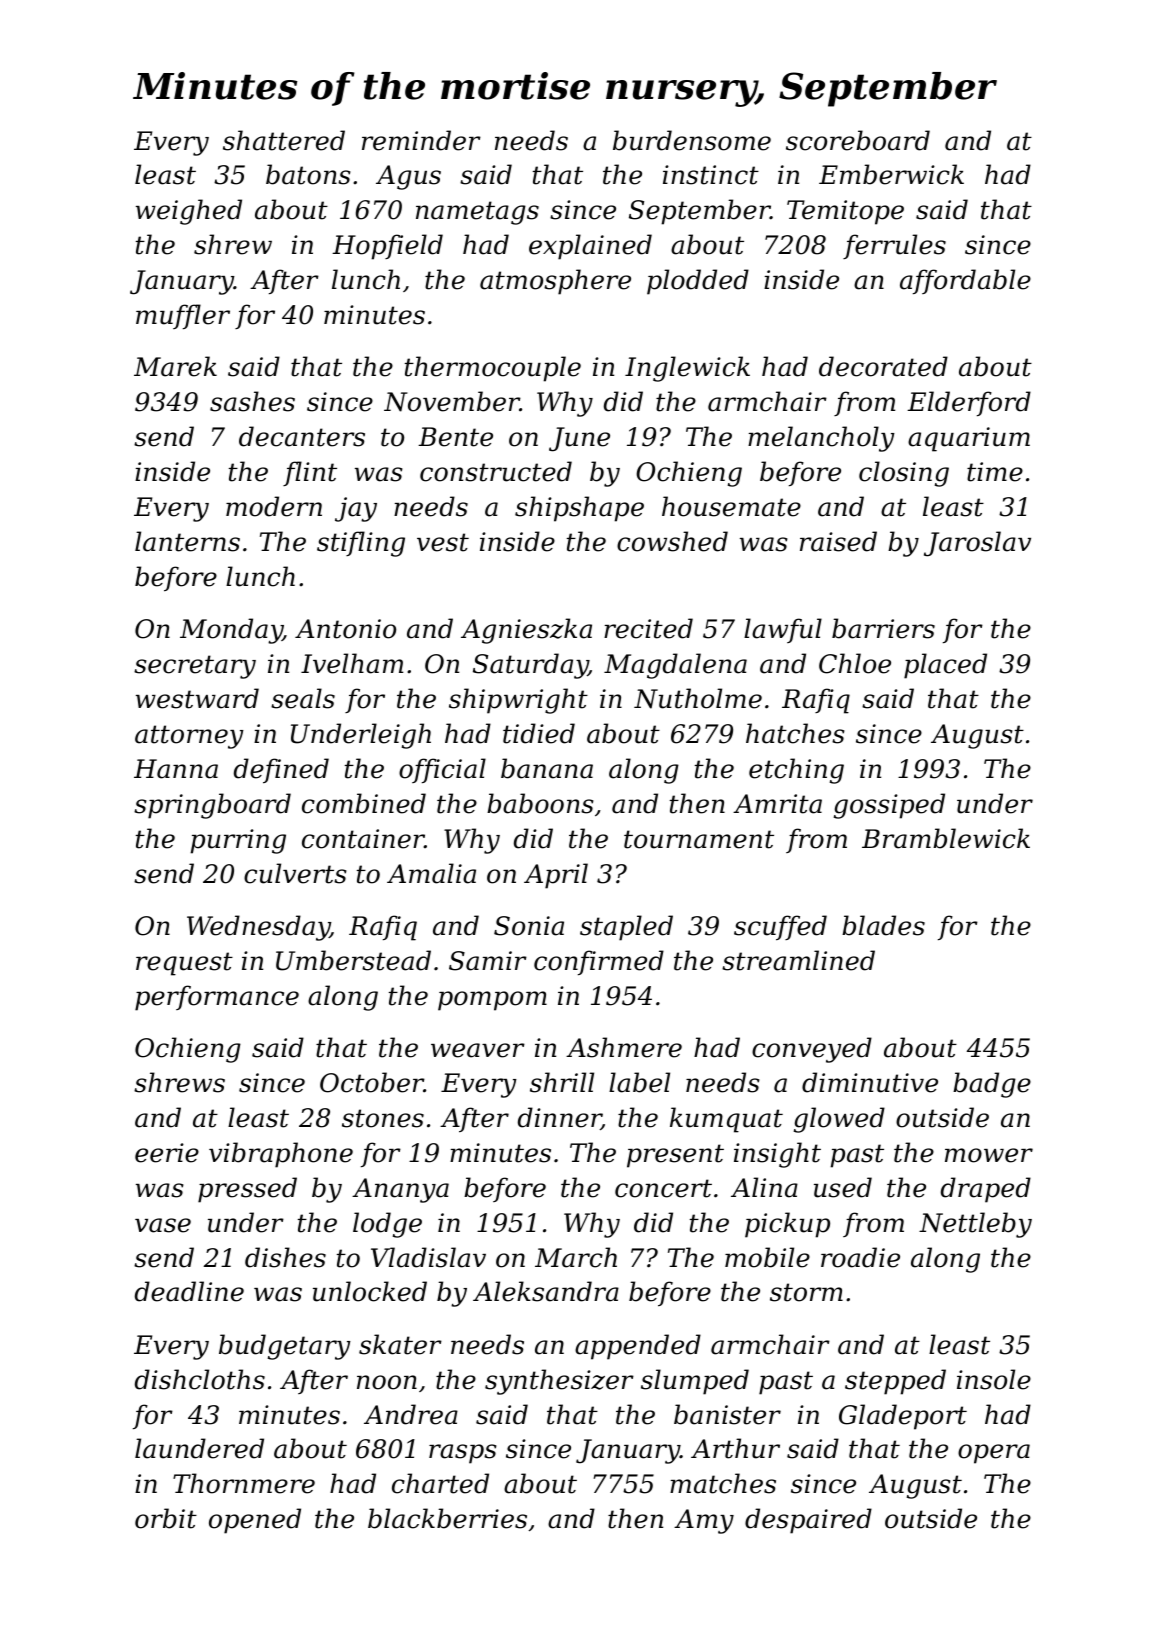 This screenshot has height=1650, width=1166. What do you see at coordinates (166, 1518) in the screenshot?
I see `orbit` at bounding box center [166, 1518].
